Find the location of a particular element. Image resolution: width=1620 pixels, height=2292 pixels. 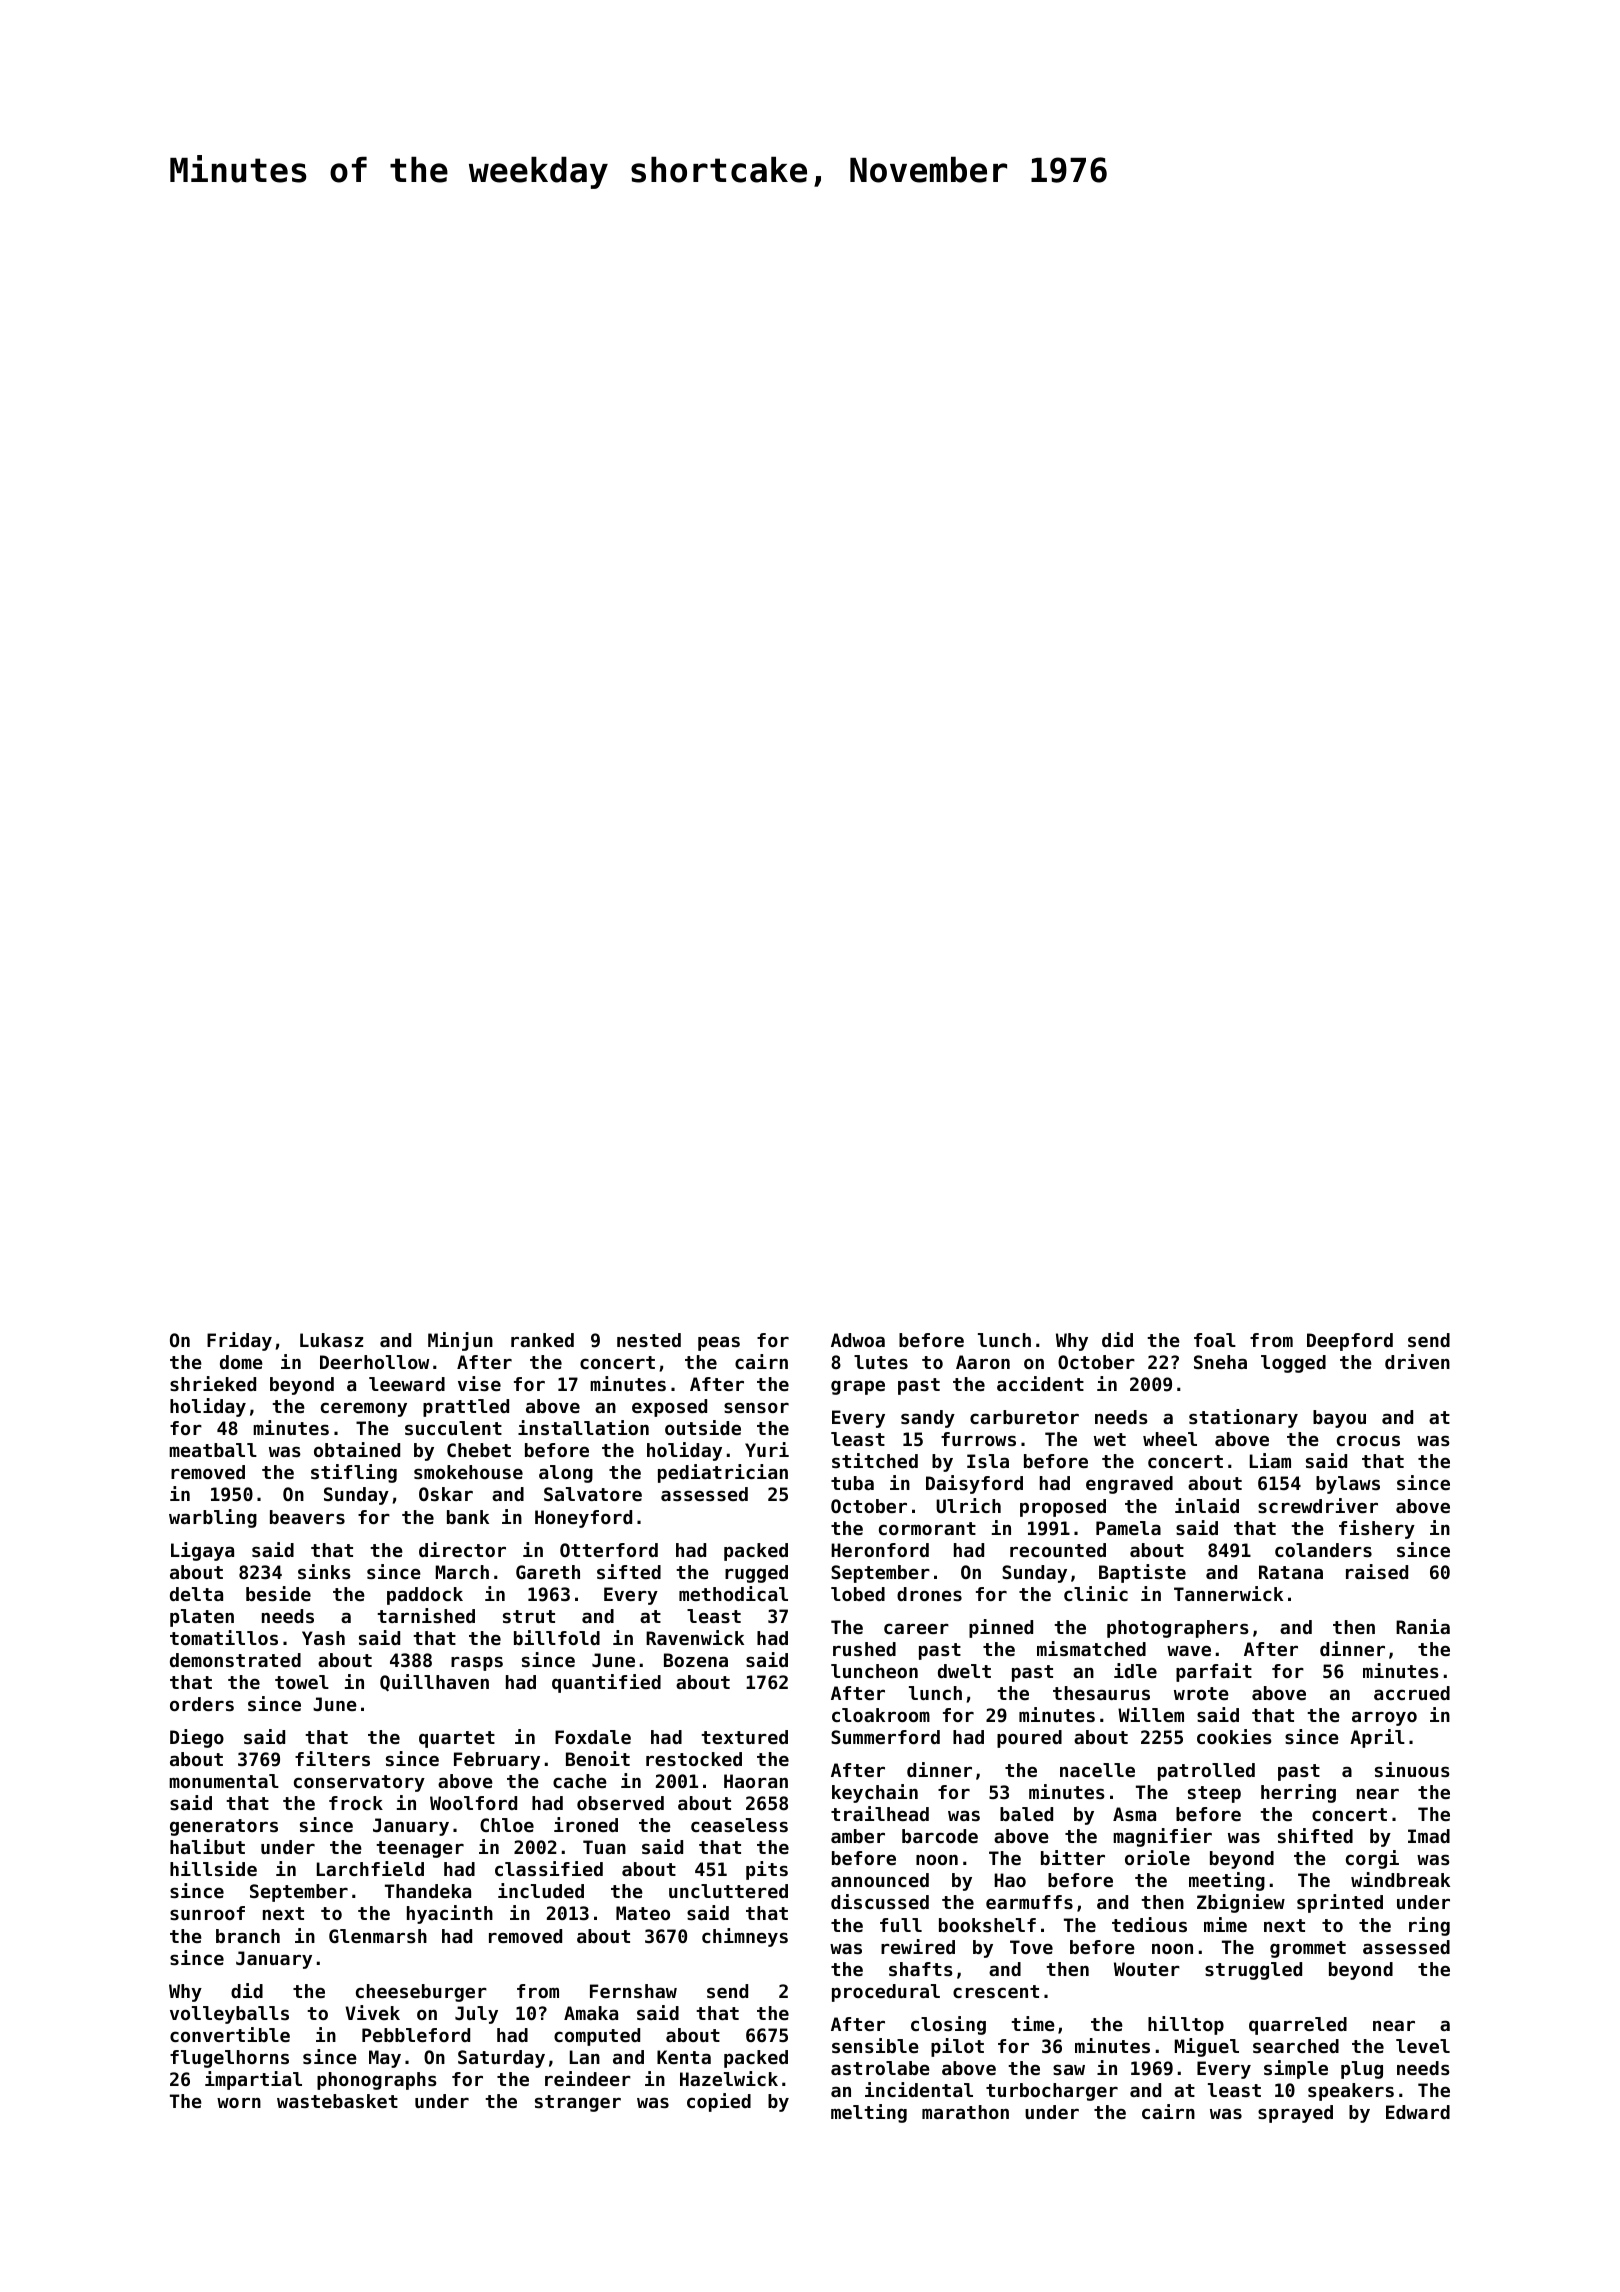

Daisyford is located at coordinates (974, 1484).
